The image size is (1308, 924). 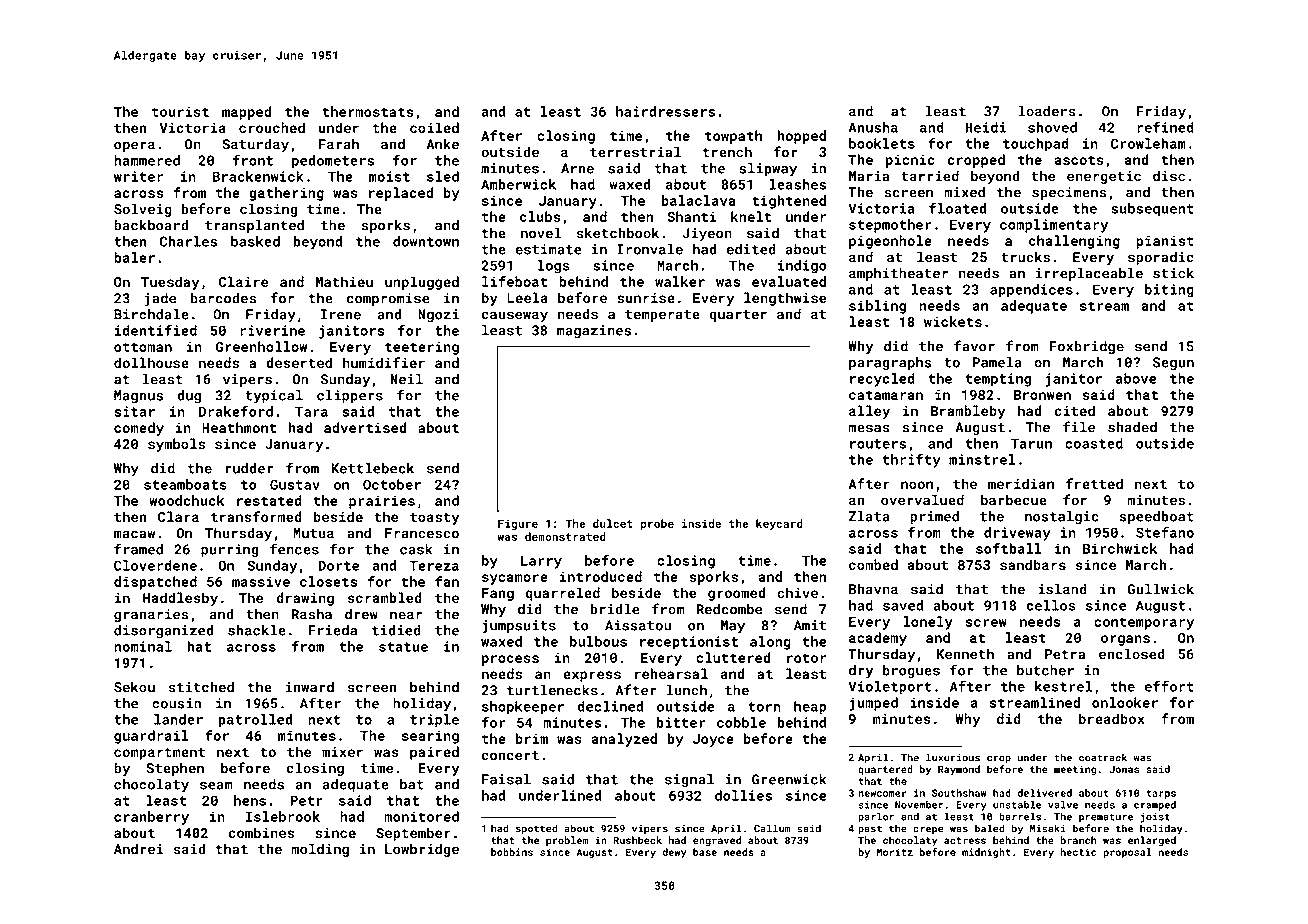 What do you see at coordinates (874, 704) in the page?
I see `jumped` at bounding box center [874, 704].
